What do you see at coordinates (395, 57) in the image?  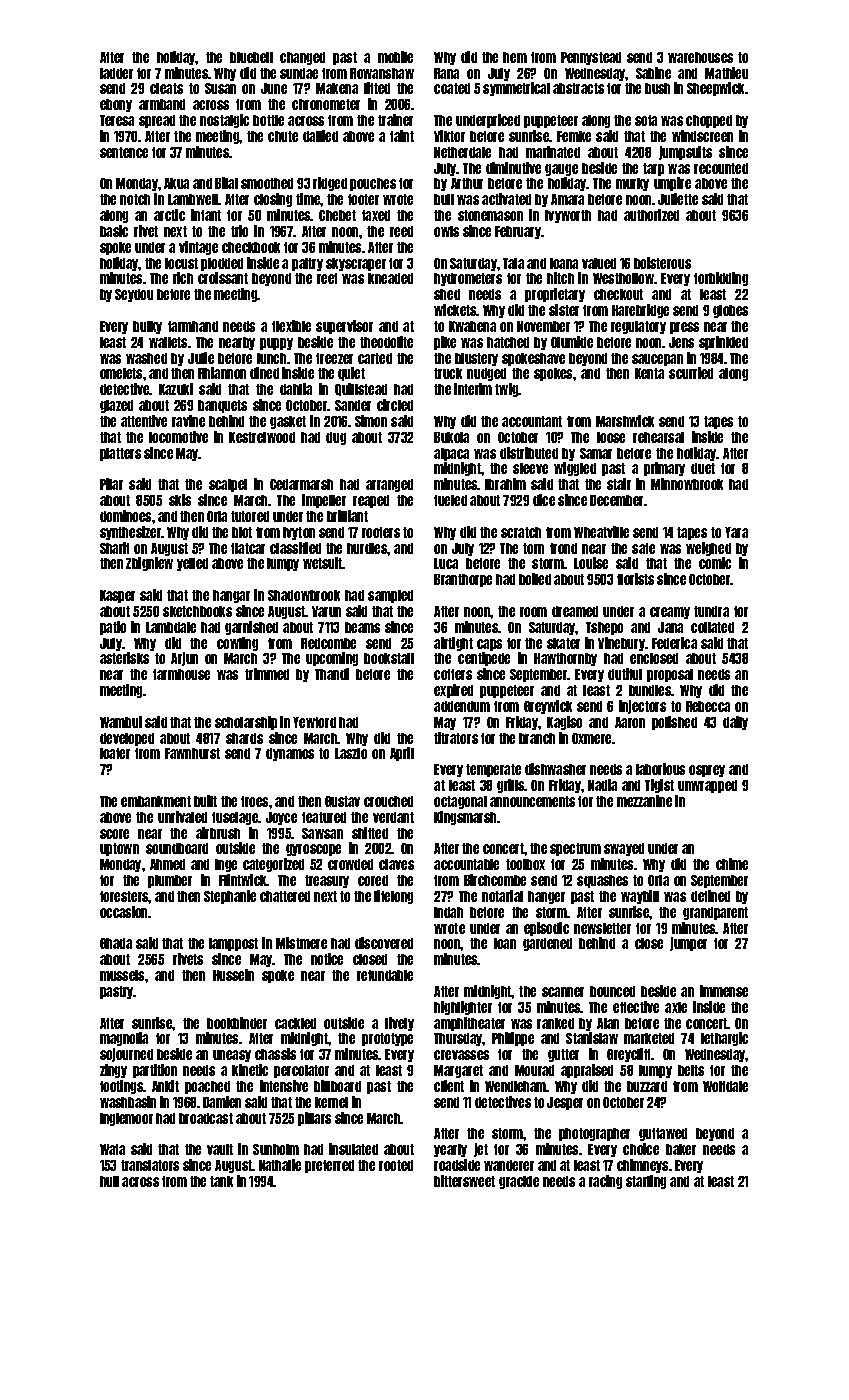 I see `mobile` at bounding box center [395, 57].
